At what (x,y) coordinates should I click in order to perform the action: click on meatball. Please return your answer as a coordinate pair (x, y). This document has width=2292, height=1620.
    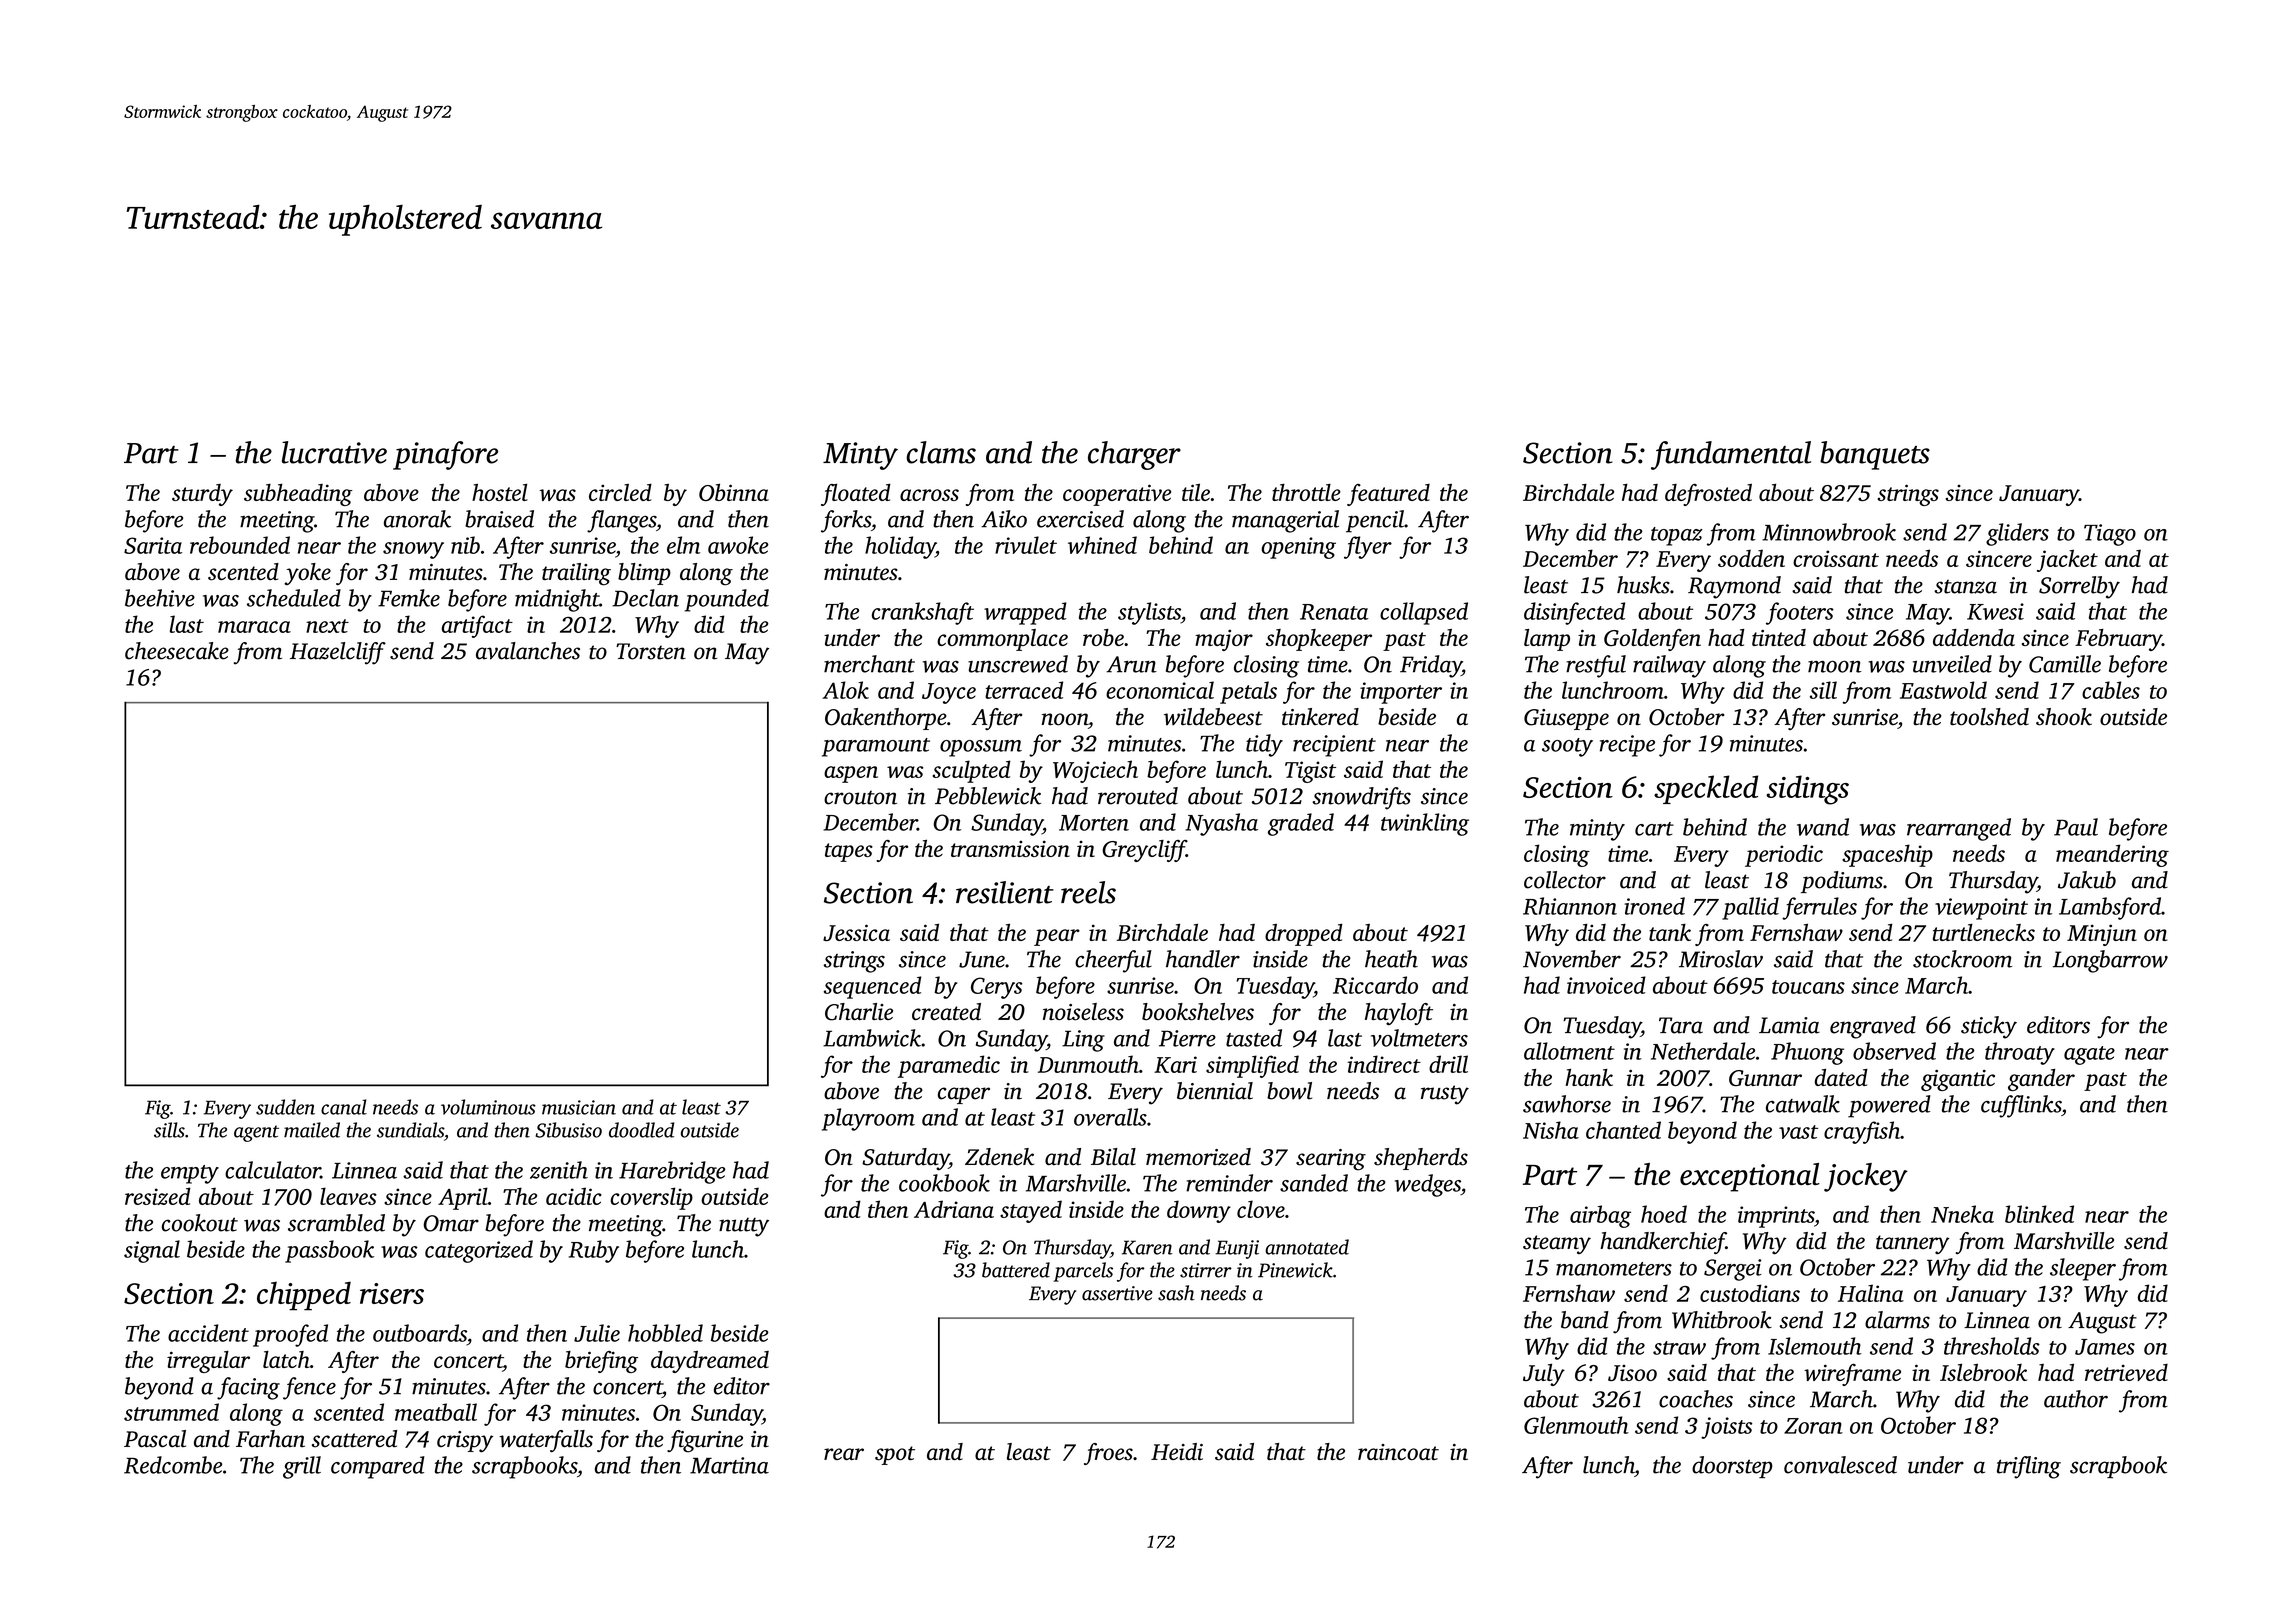
    Looking at the image, I should click on (436, 1412).
